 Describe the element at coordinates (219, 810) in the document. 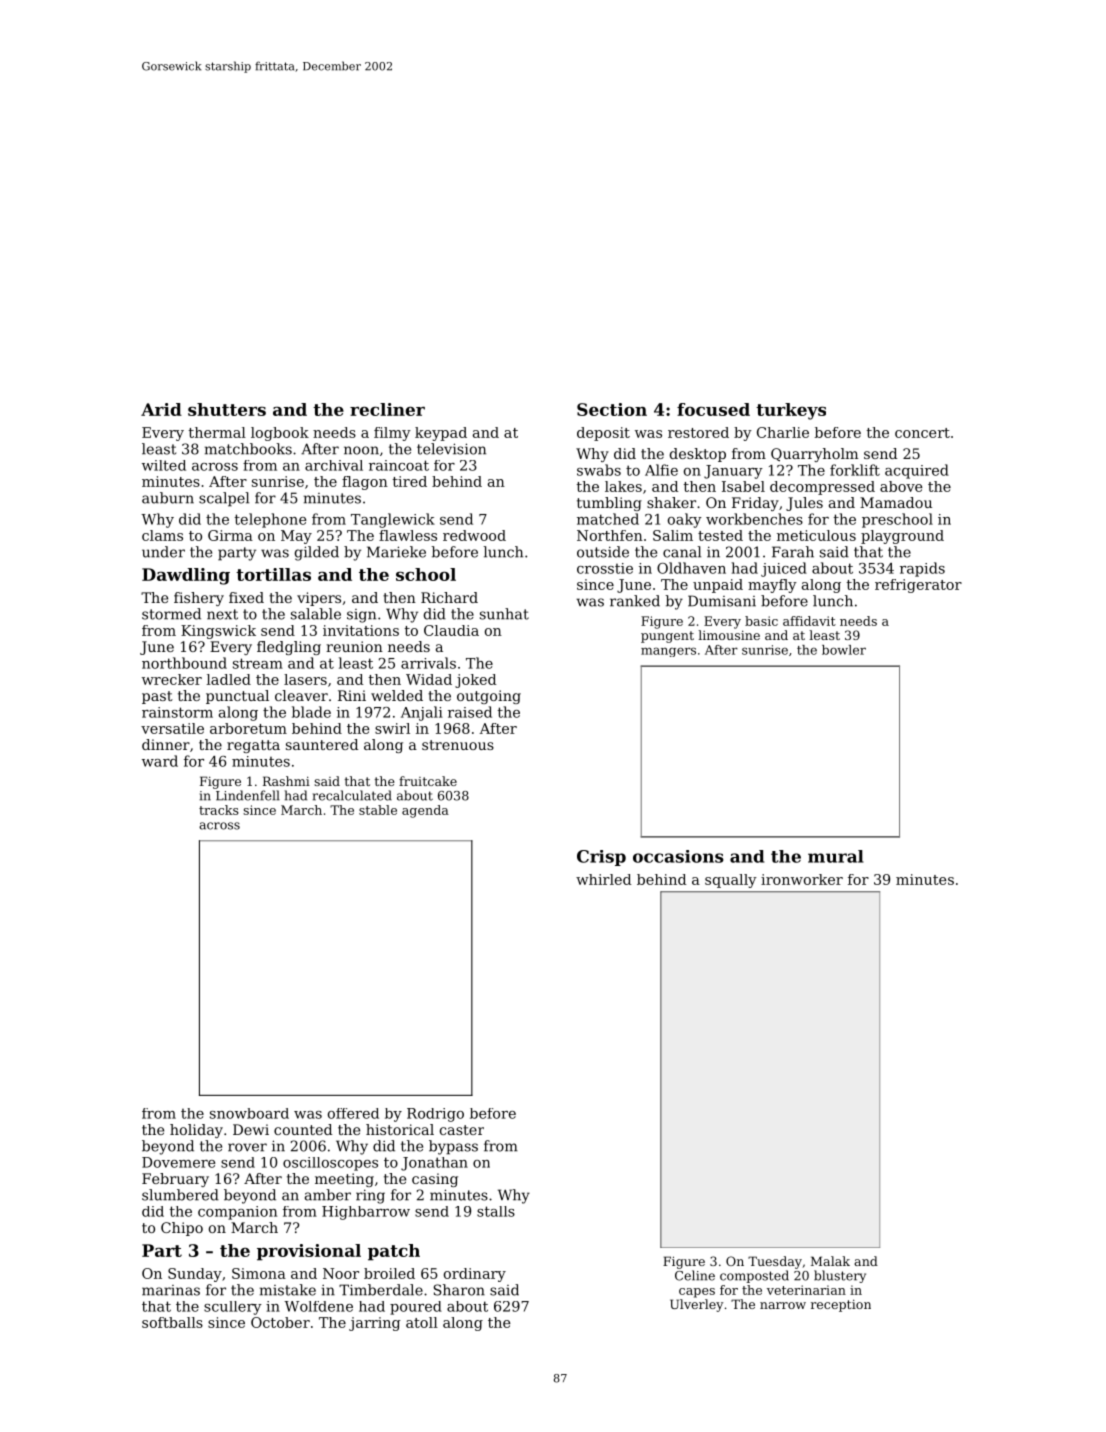

I see `tracks` at that location.
